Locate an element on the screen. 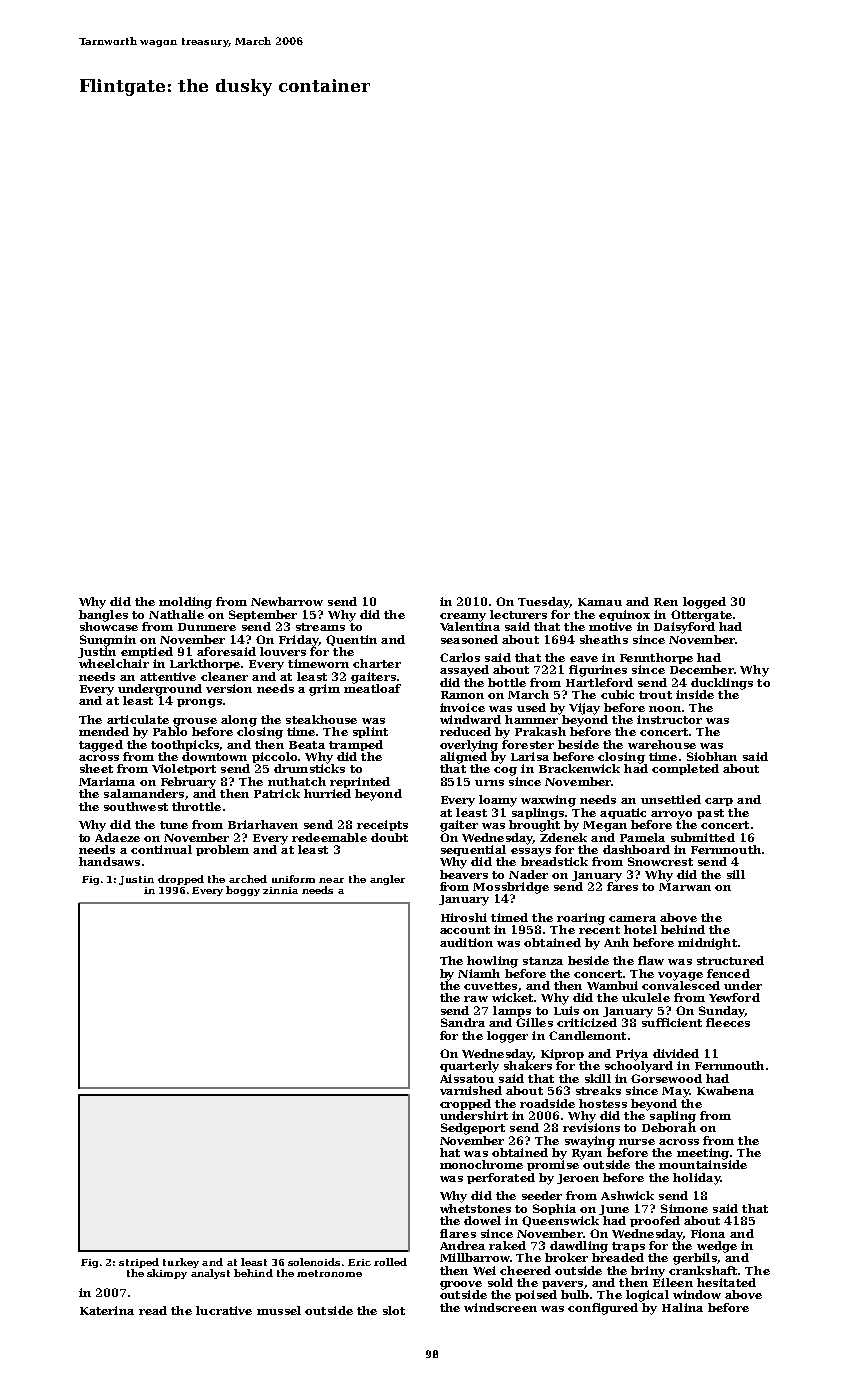 The height and width of the screenshot is (1400, 849). doubt is located at coordinates (389, 837).
